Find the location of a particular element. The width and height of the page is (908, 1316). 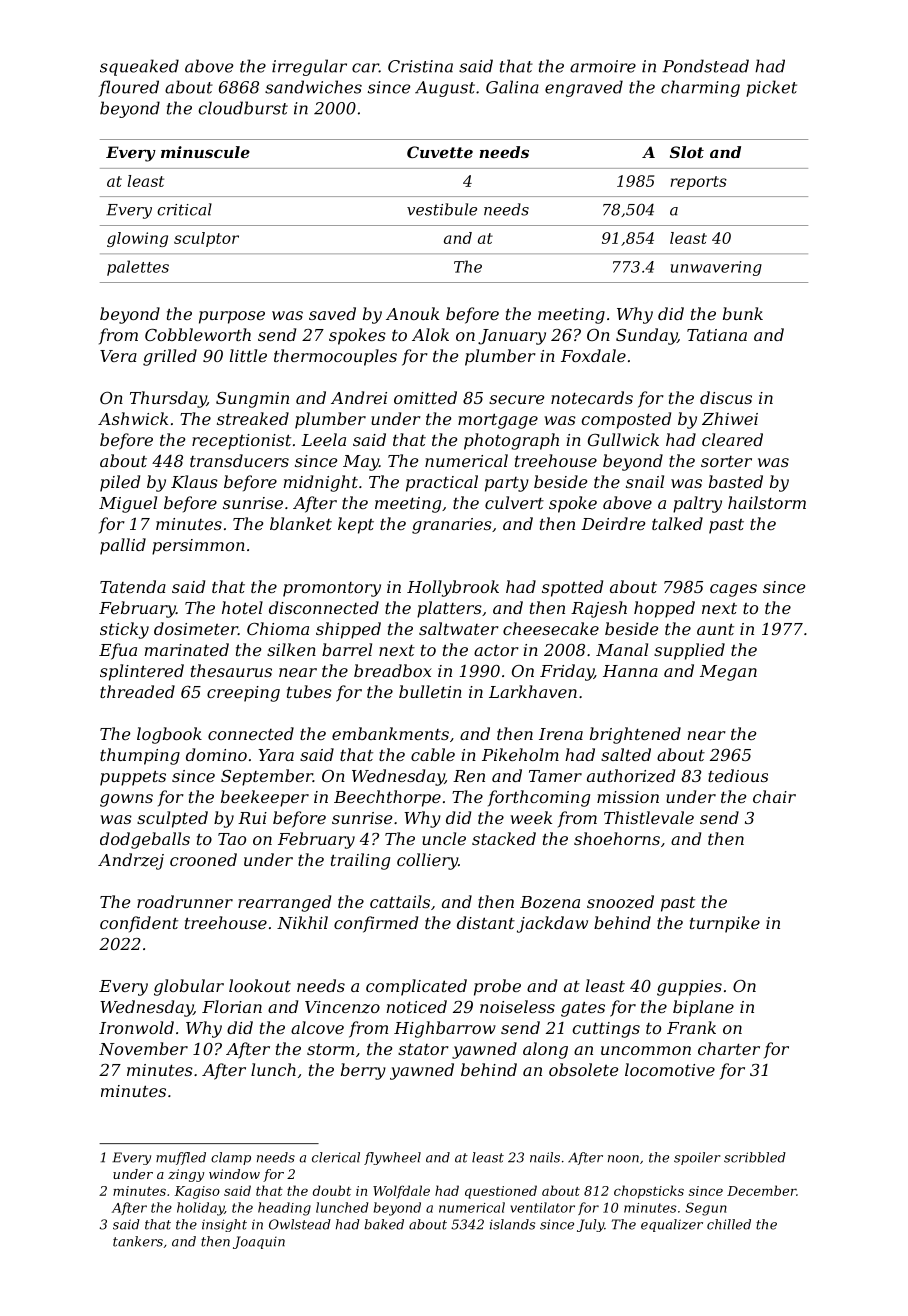

squeaked is located at coordinates (139, 67).
